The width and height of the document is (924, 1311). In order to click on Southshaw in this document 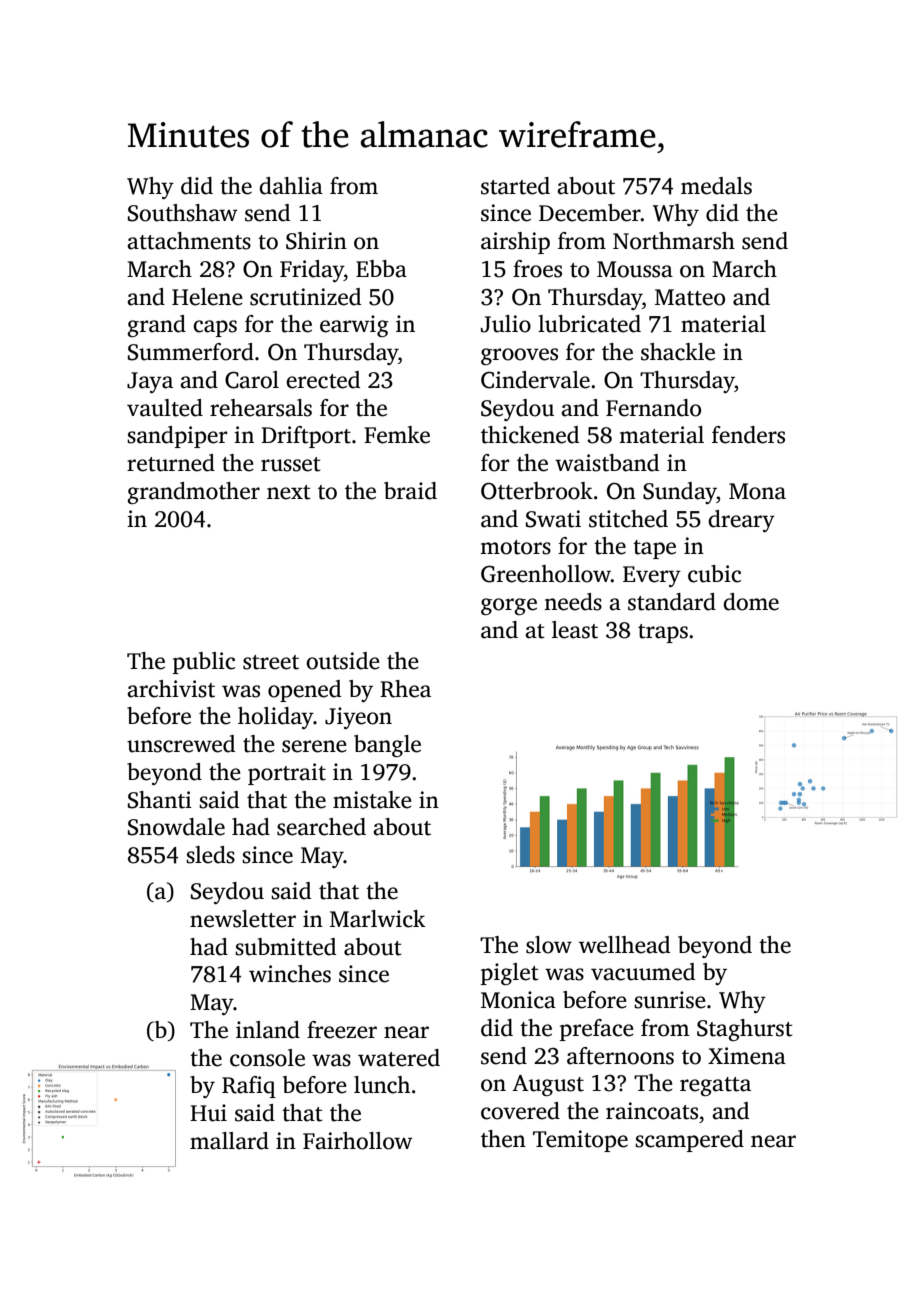, I will do `click(182, 213)`.
